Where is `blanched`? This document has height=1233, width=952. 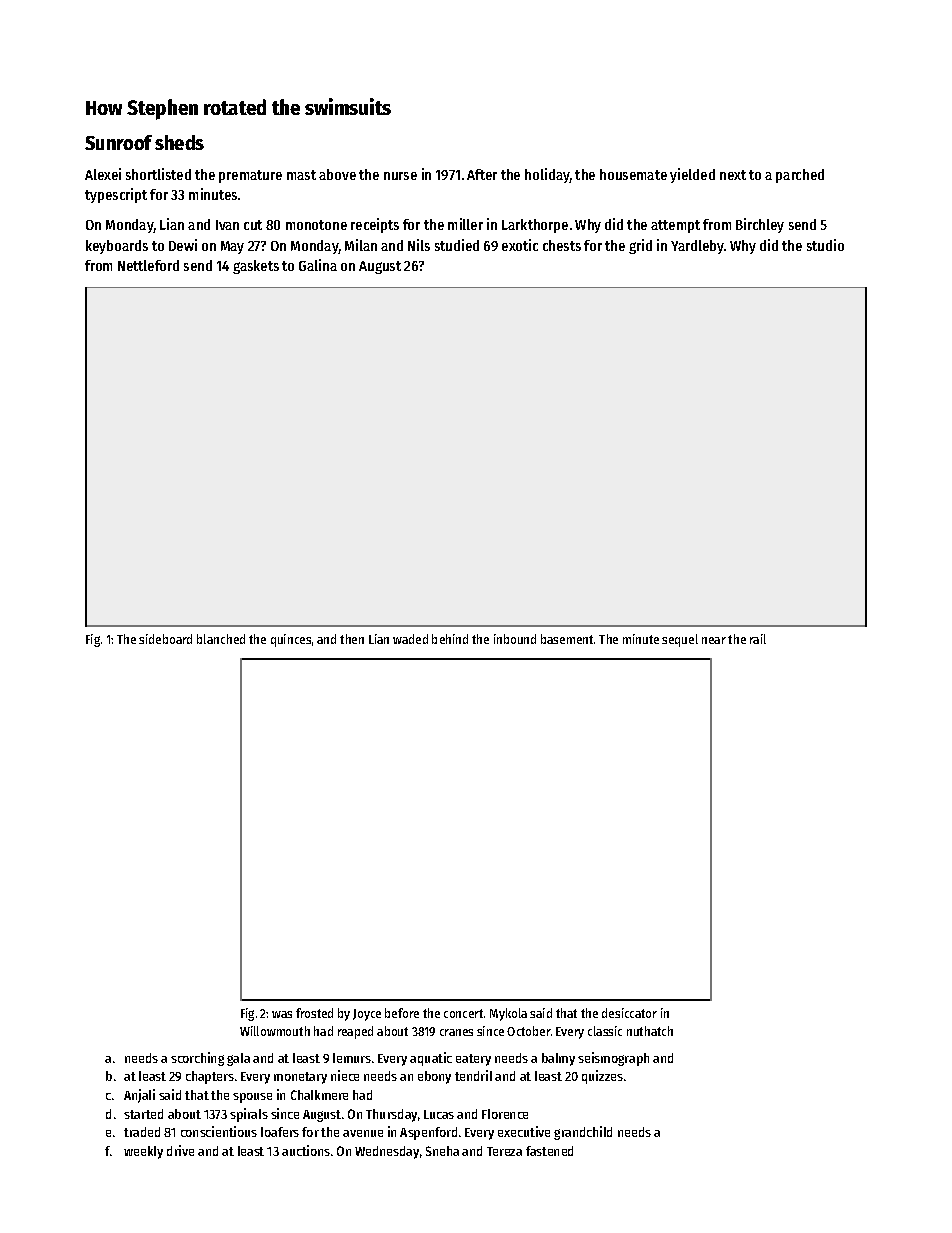 blanched is located at coordinates (221, 639).
